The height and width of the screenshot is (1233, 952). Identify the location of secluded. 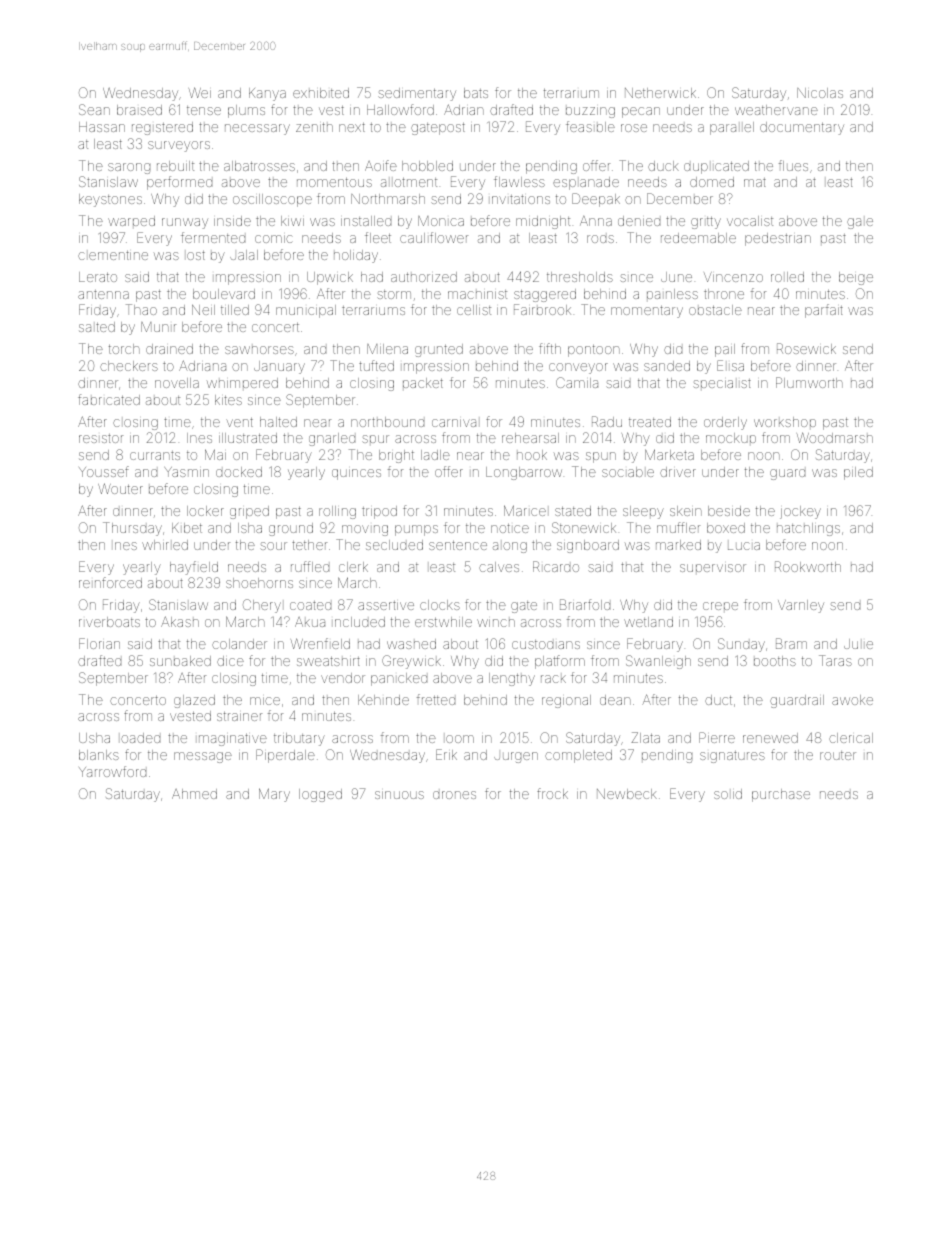
(394, 545).
